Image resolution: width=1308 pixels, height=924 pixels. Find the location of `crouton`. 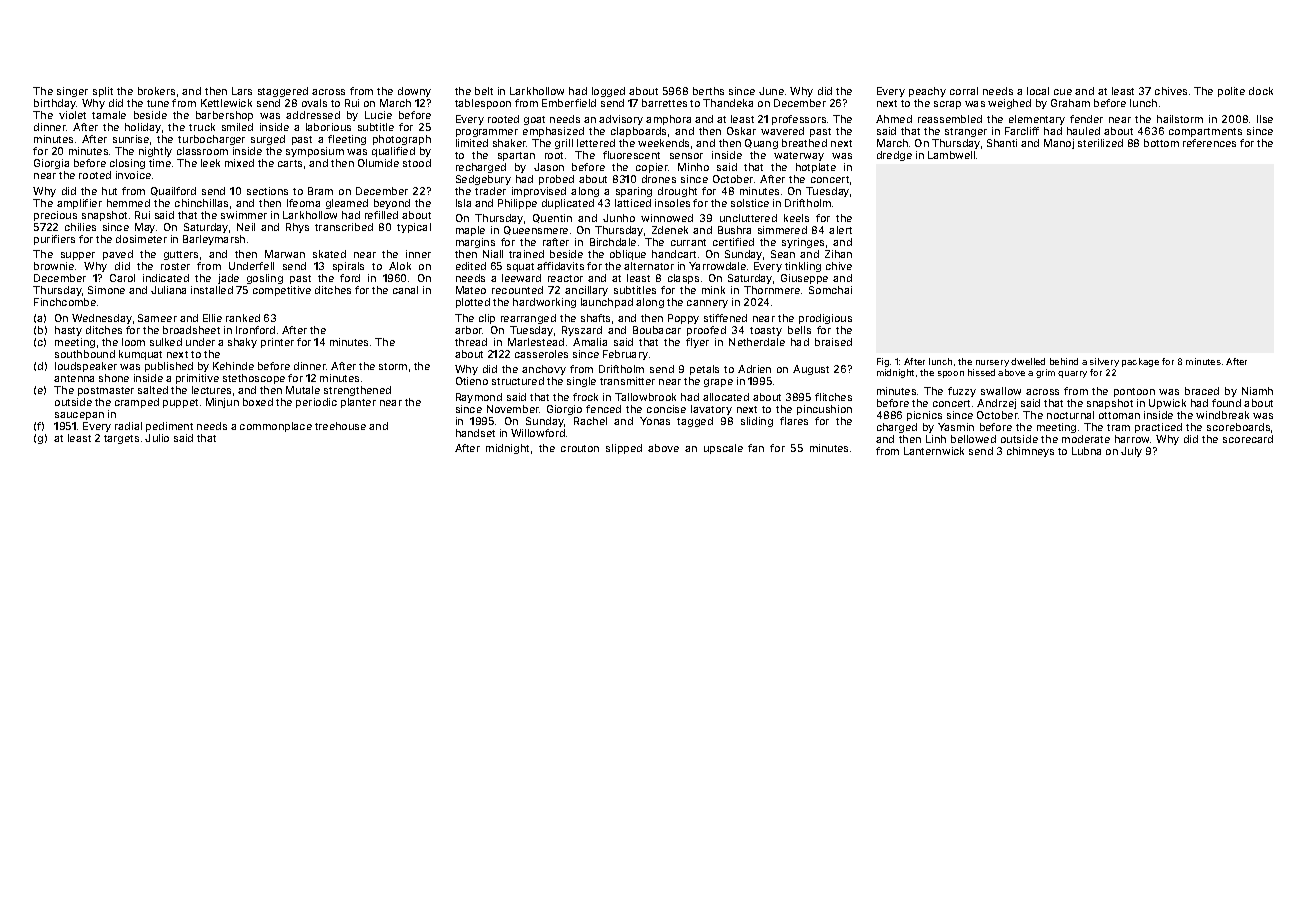

crouton is located at coordinates (580, 448).
